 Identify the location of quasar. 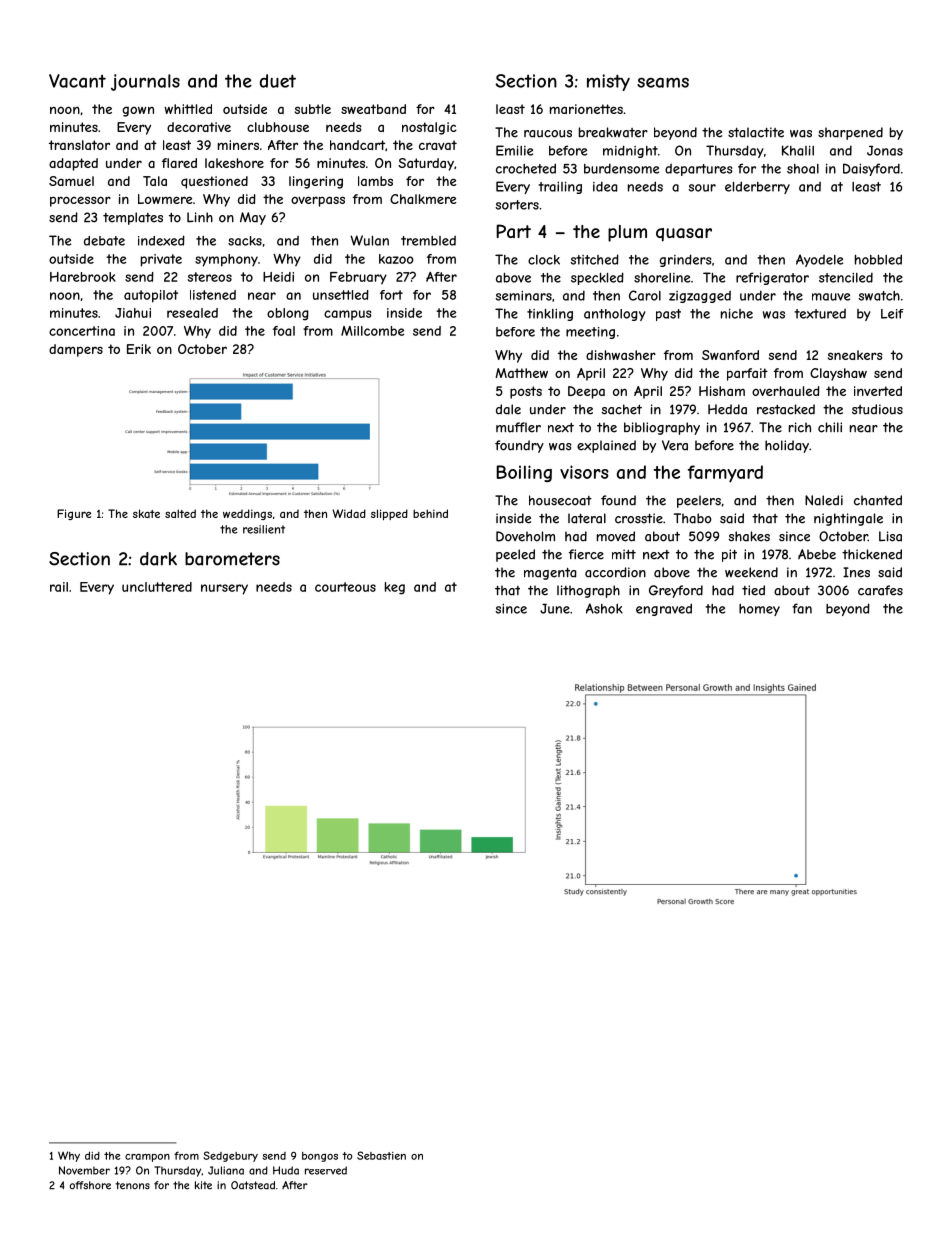
(684, 235).
